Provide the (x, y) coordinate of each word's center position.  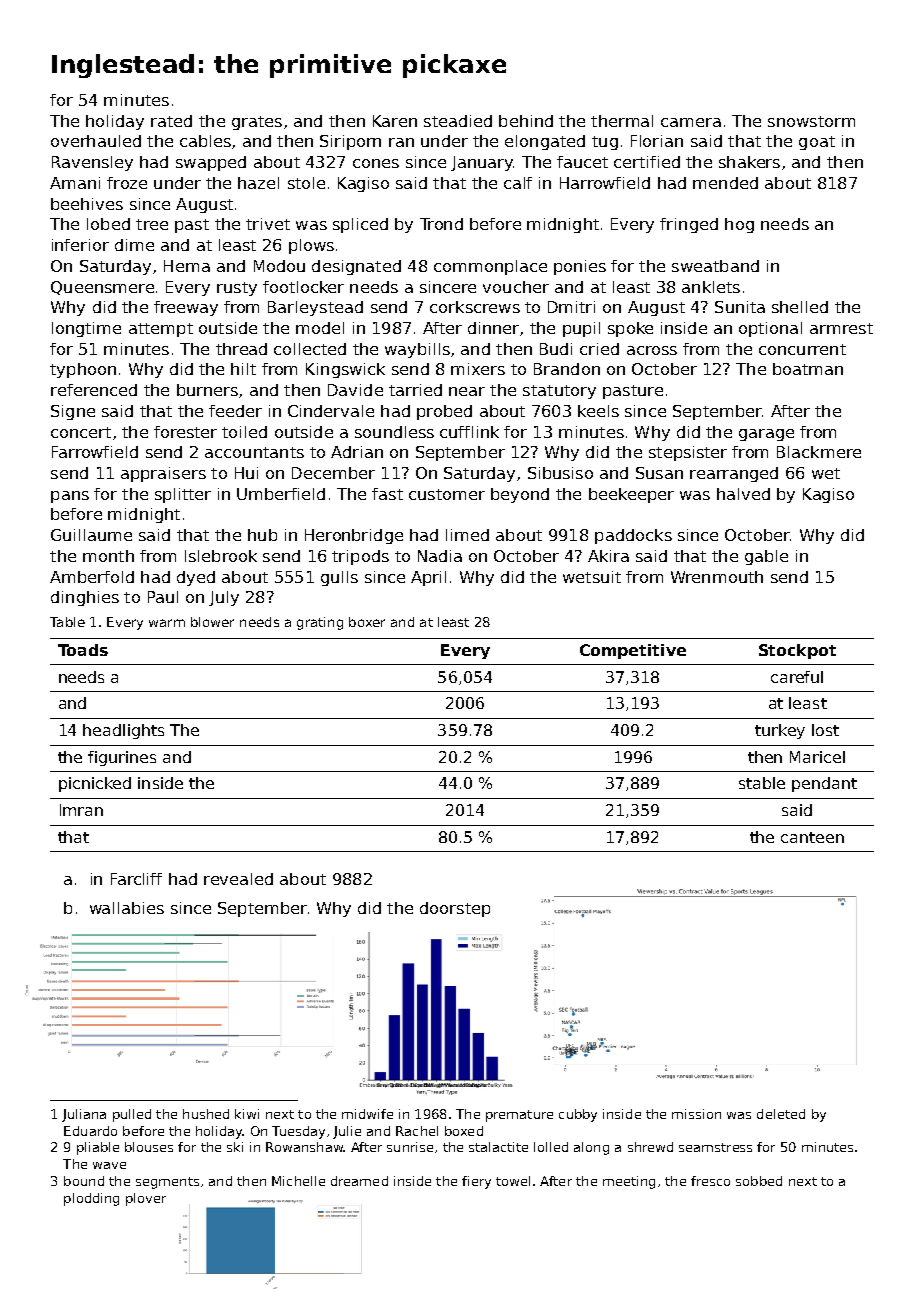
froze (127, 183)
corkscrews (475, 307)
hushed (206, 1114)
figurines (122, 758)
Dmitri (571, 307)
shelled (800, 307)
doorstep (455, 909)
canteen (812, 837)
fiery (476, 1182)
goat (817, 143)
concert (81, 432)
